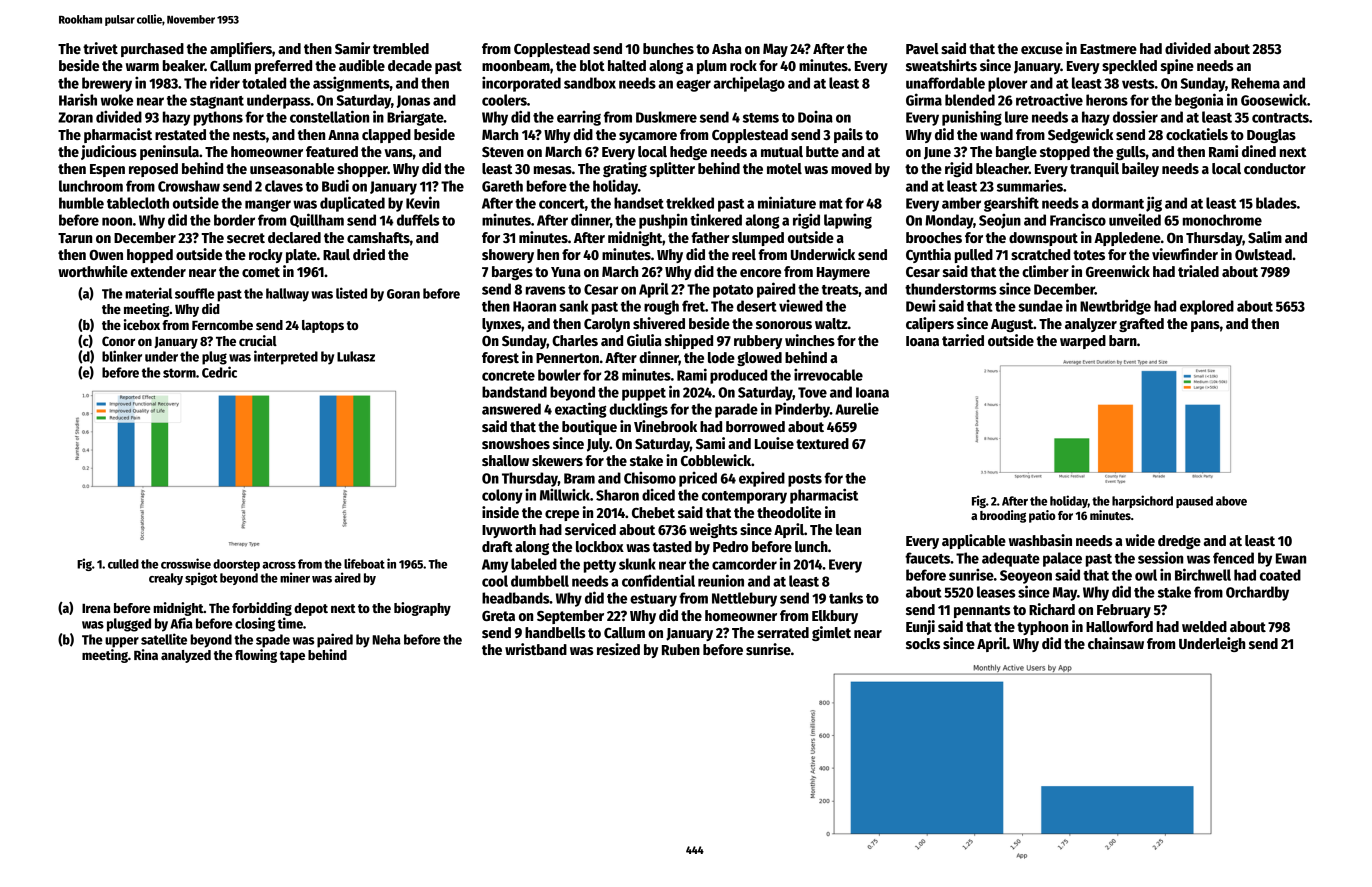  What do you see at coordinates (1204, 626) in the screenshot?
I see `welded` at bounding box center [1204, 626].
